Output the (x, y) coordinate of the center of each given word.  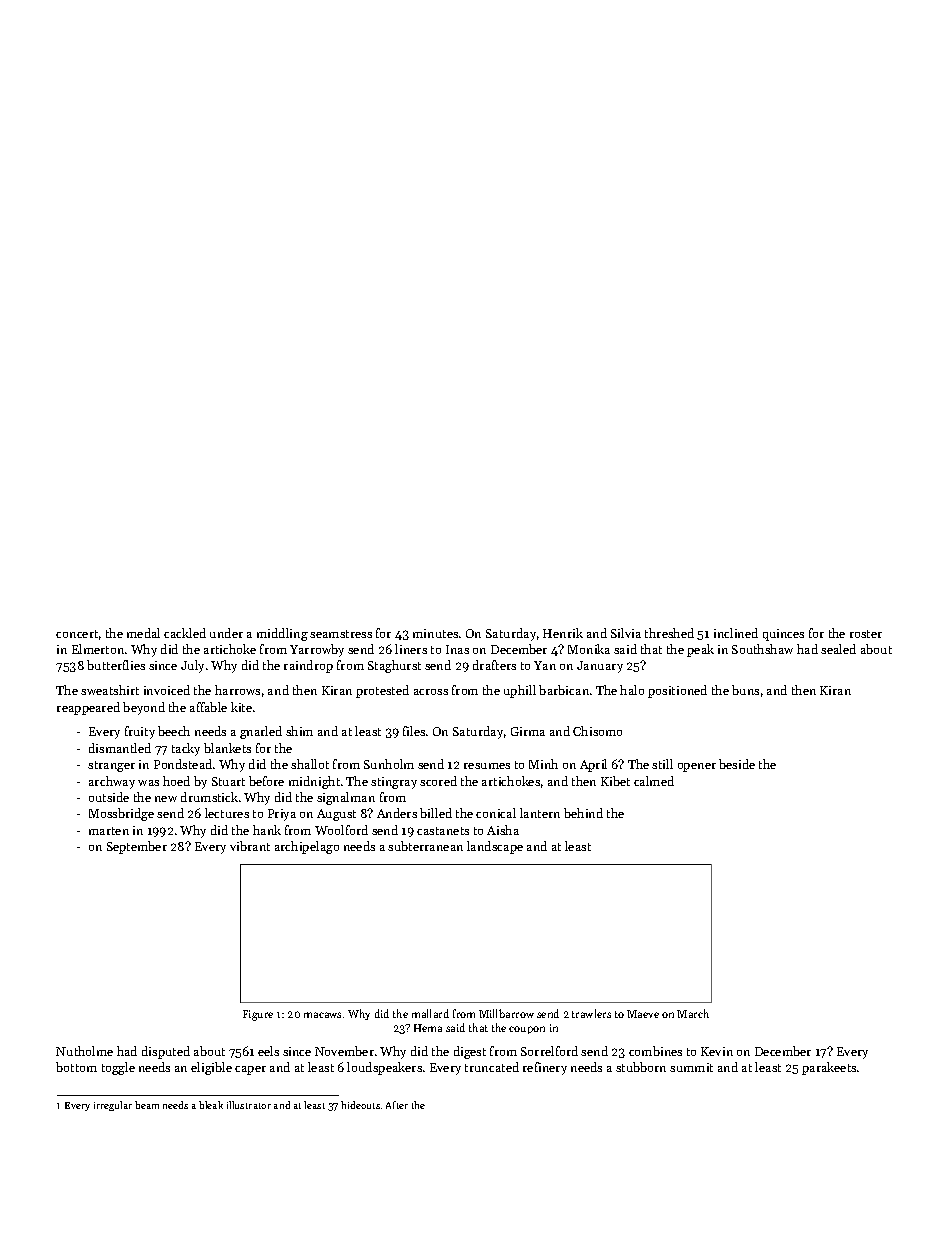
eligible (211, 1068)
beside (737, 764)
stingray (394, 783)
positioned (677, 691)
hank (267, 830)
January (600, 667)
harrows (237, 690)
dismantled (120, 748)
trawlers (591, 1013)
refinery (545, 1068)
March (693, 1013)
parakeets (829, 1068)
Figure (258, 1015)
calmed (654, 781)
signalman (346, 798)
